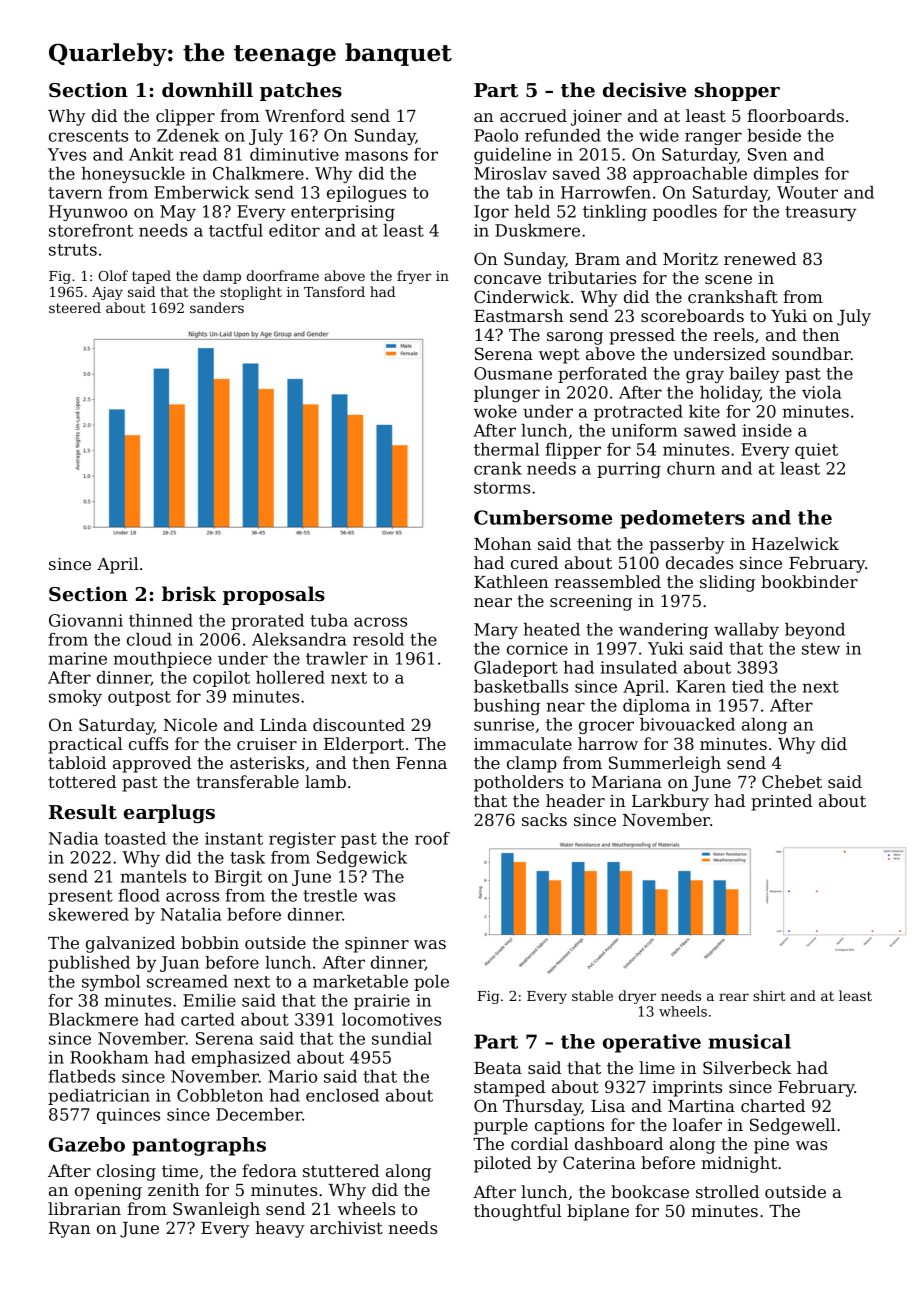 The image size is (924, 1308). Describe the element at coordinates (346, 1227) in the screenshot. I see `archivist` at that location.
